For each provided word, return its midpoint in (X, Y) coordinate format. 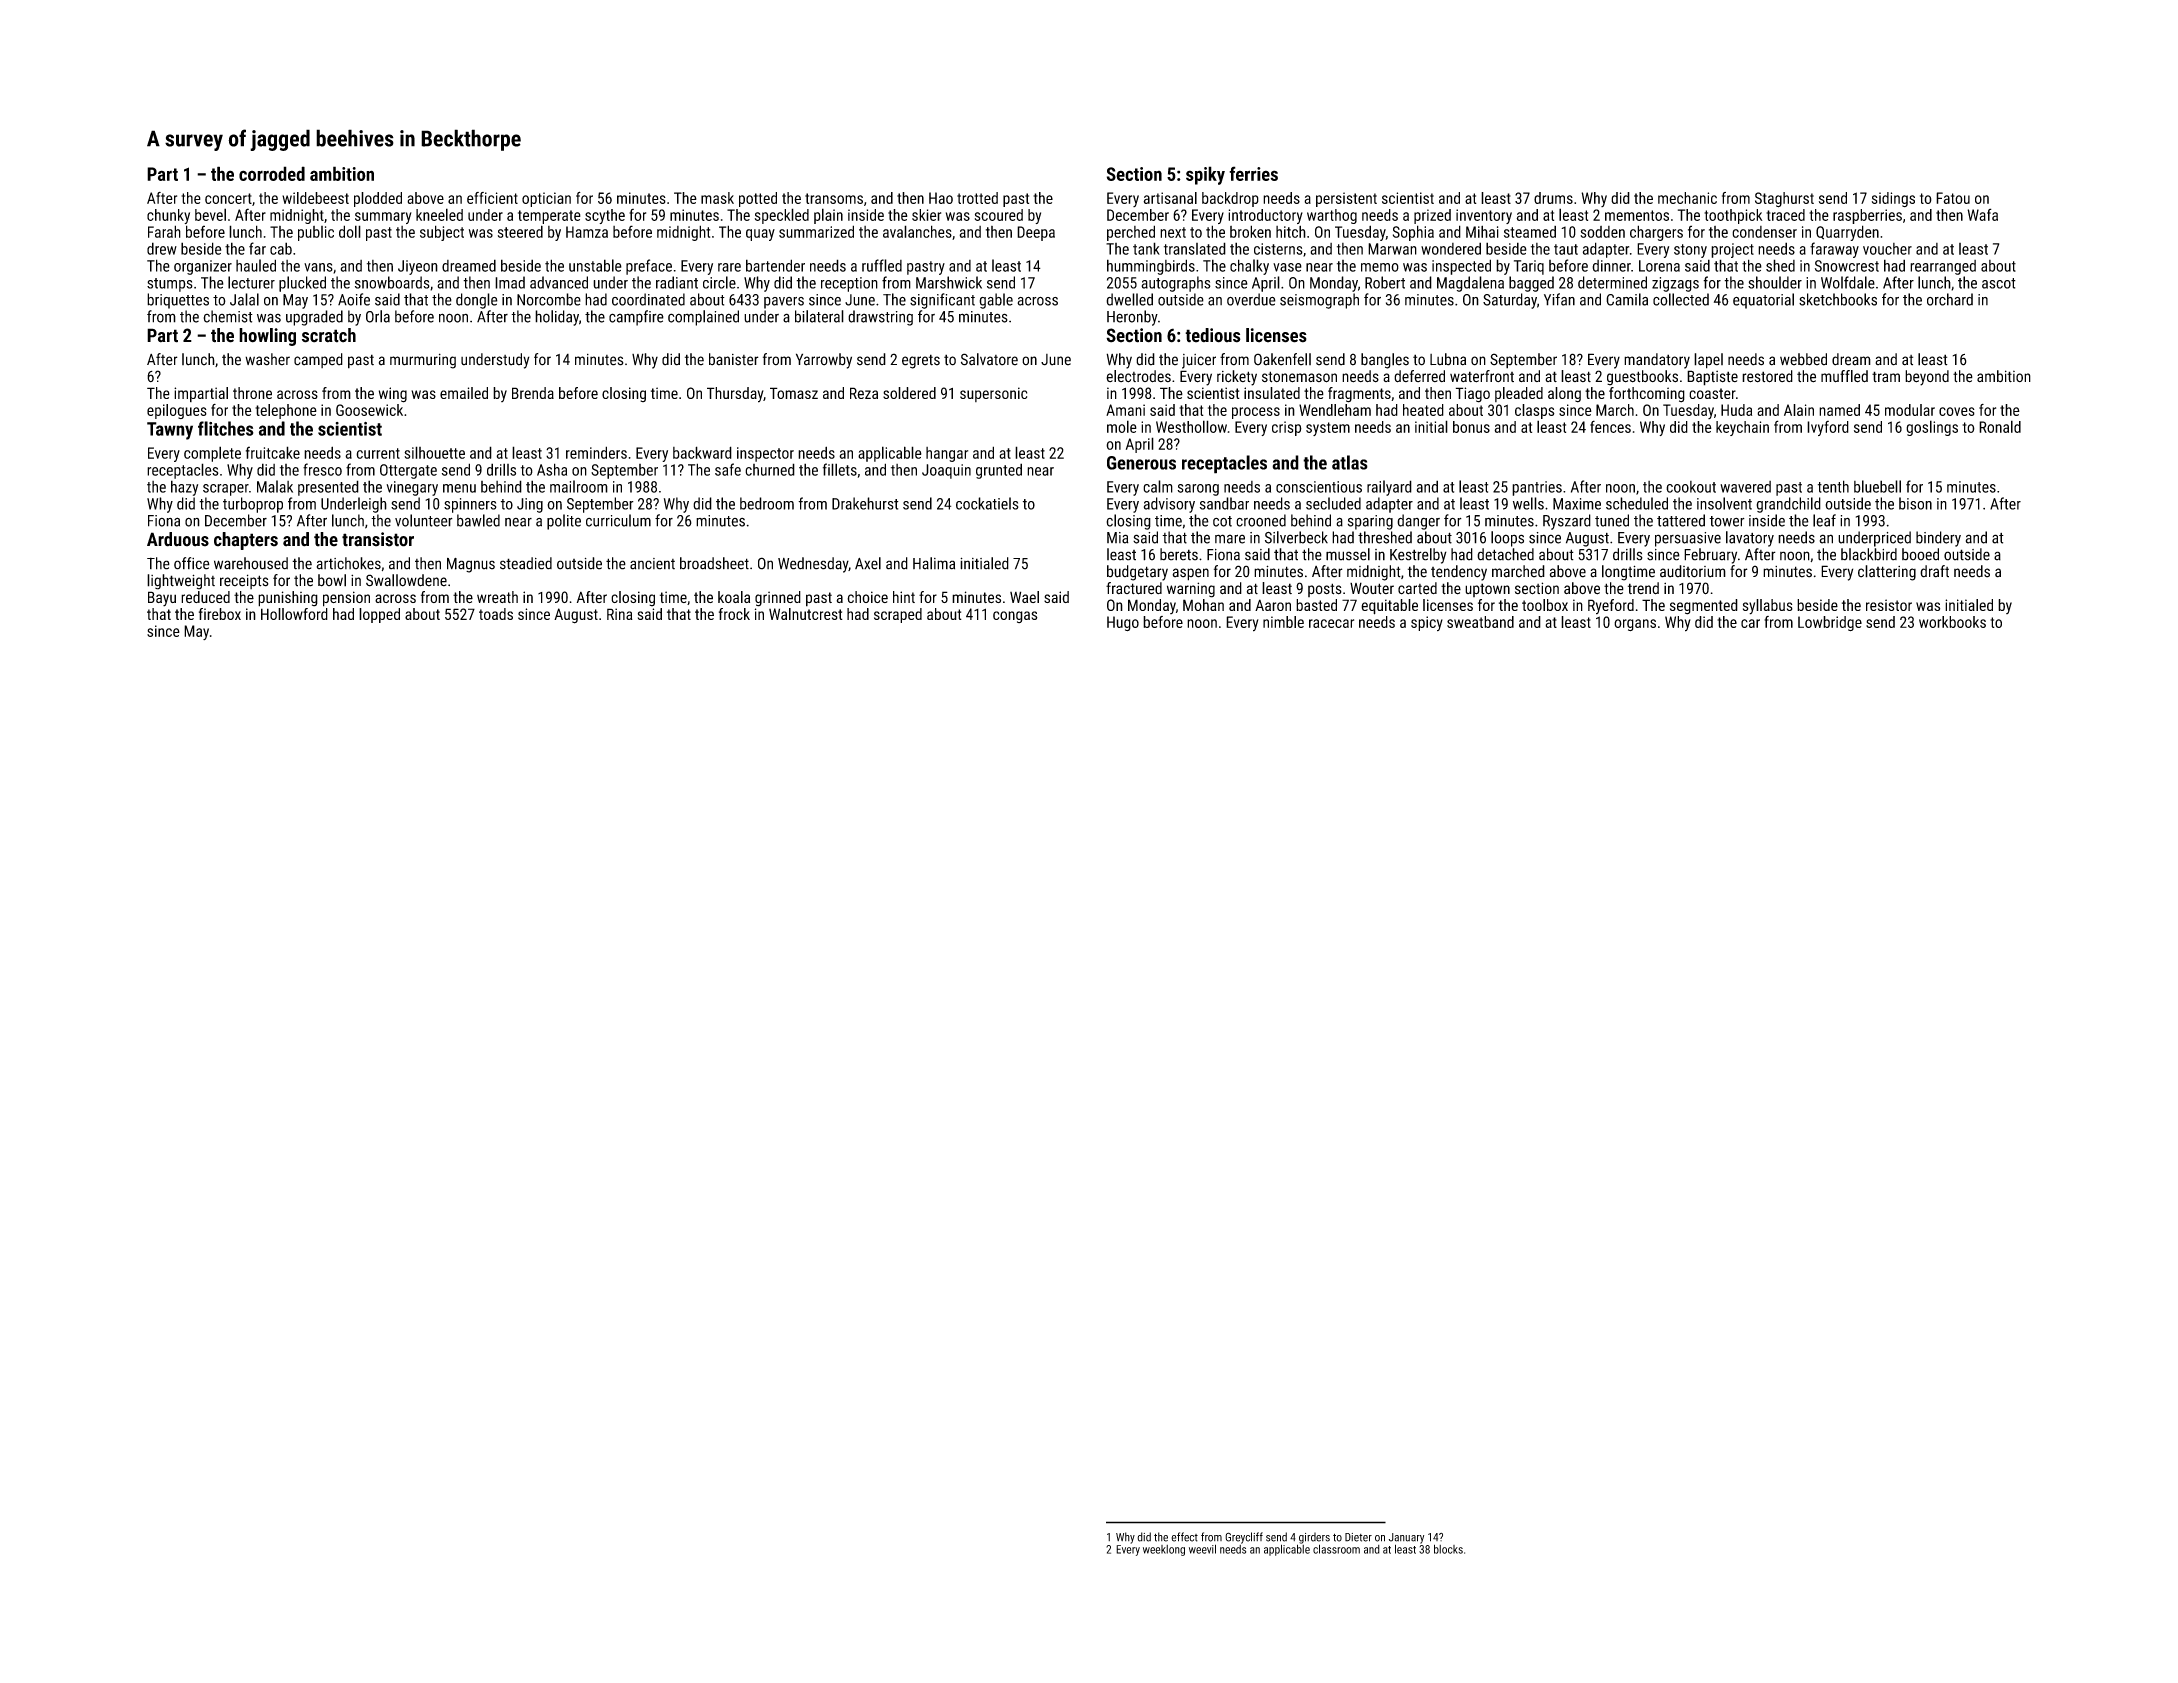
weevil (1202, 1549)
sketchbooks (1838, 299)
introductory (1265, 216)
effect (1184, 1537)
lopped (379, 615)
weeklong (1164, 1550)
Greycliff (1244, 1538)
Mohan (1203, 605)
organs (1635, 625)
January (1406, 1538)
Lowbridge (1830, 623)
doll (350, 231)
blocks (1448, 1549)
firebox (220, 614)
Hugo (1123, 623)
